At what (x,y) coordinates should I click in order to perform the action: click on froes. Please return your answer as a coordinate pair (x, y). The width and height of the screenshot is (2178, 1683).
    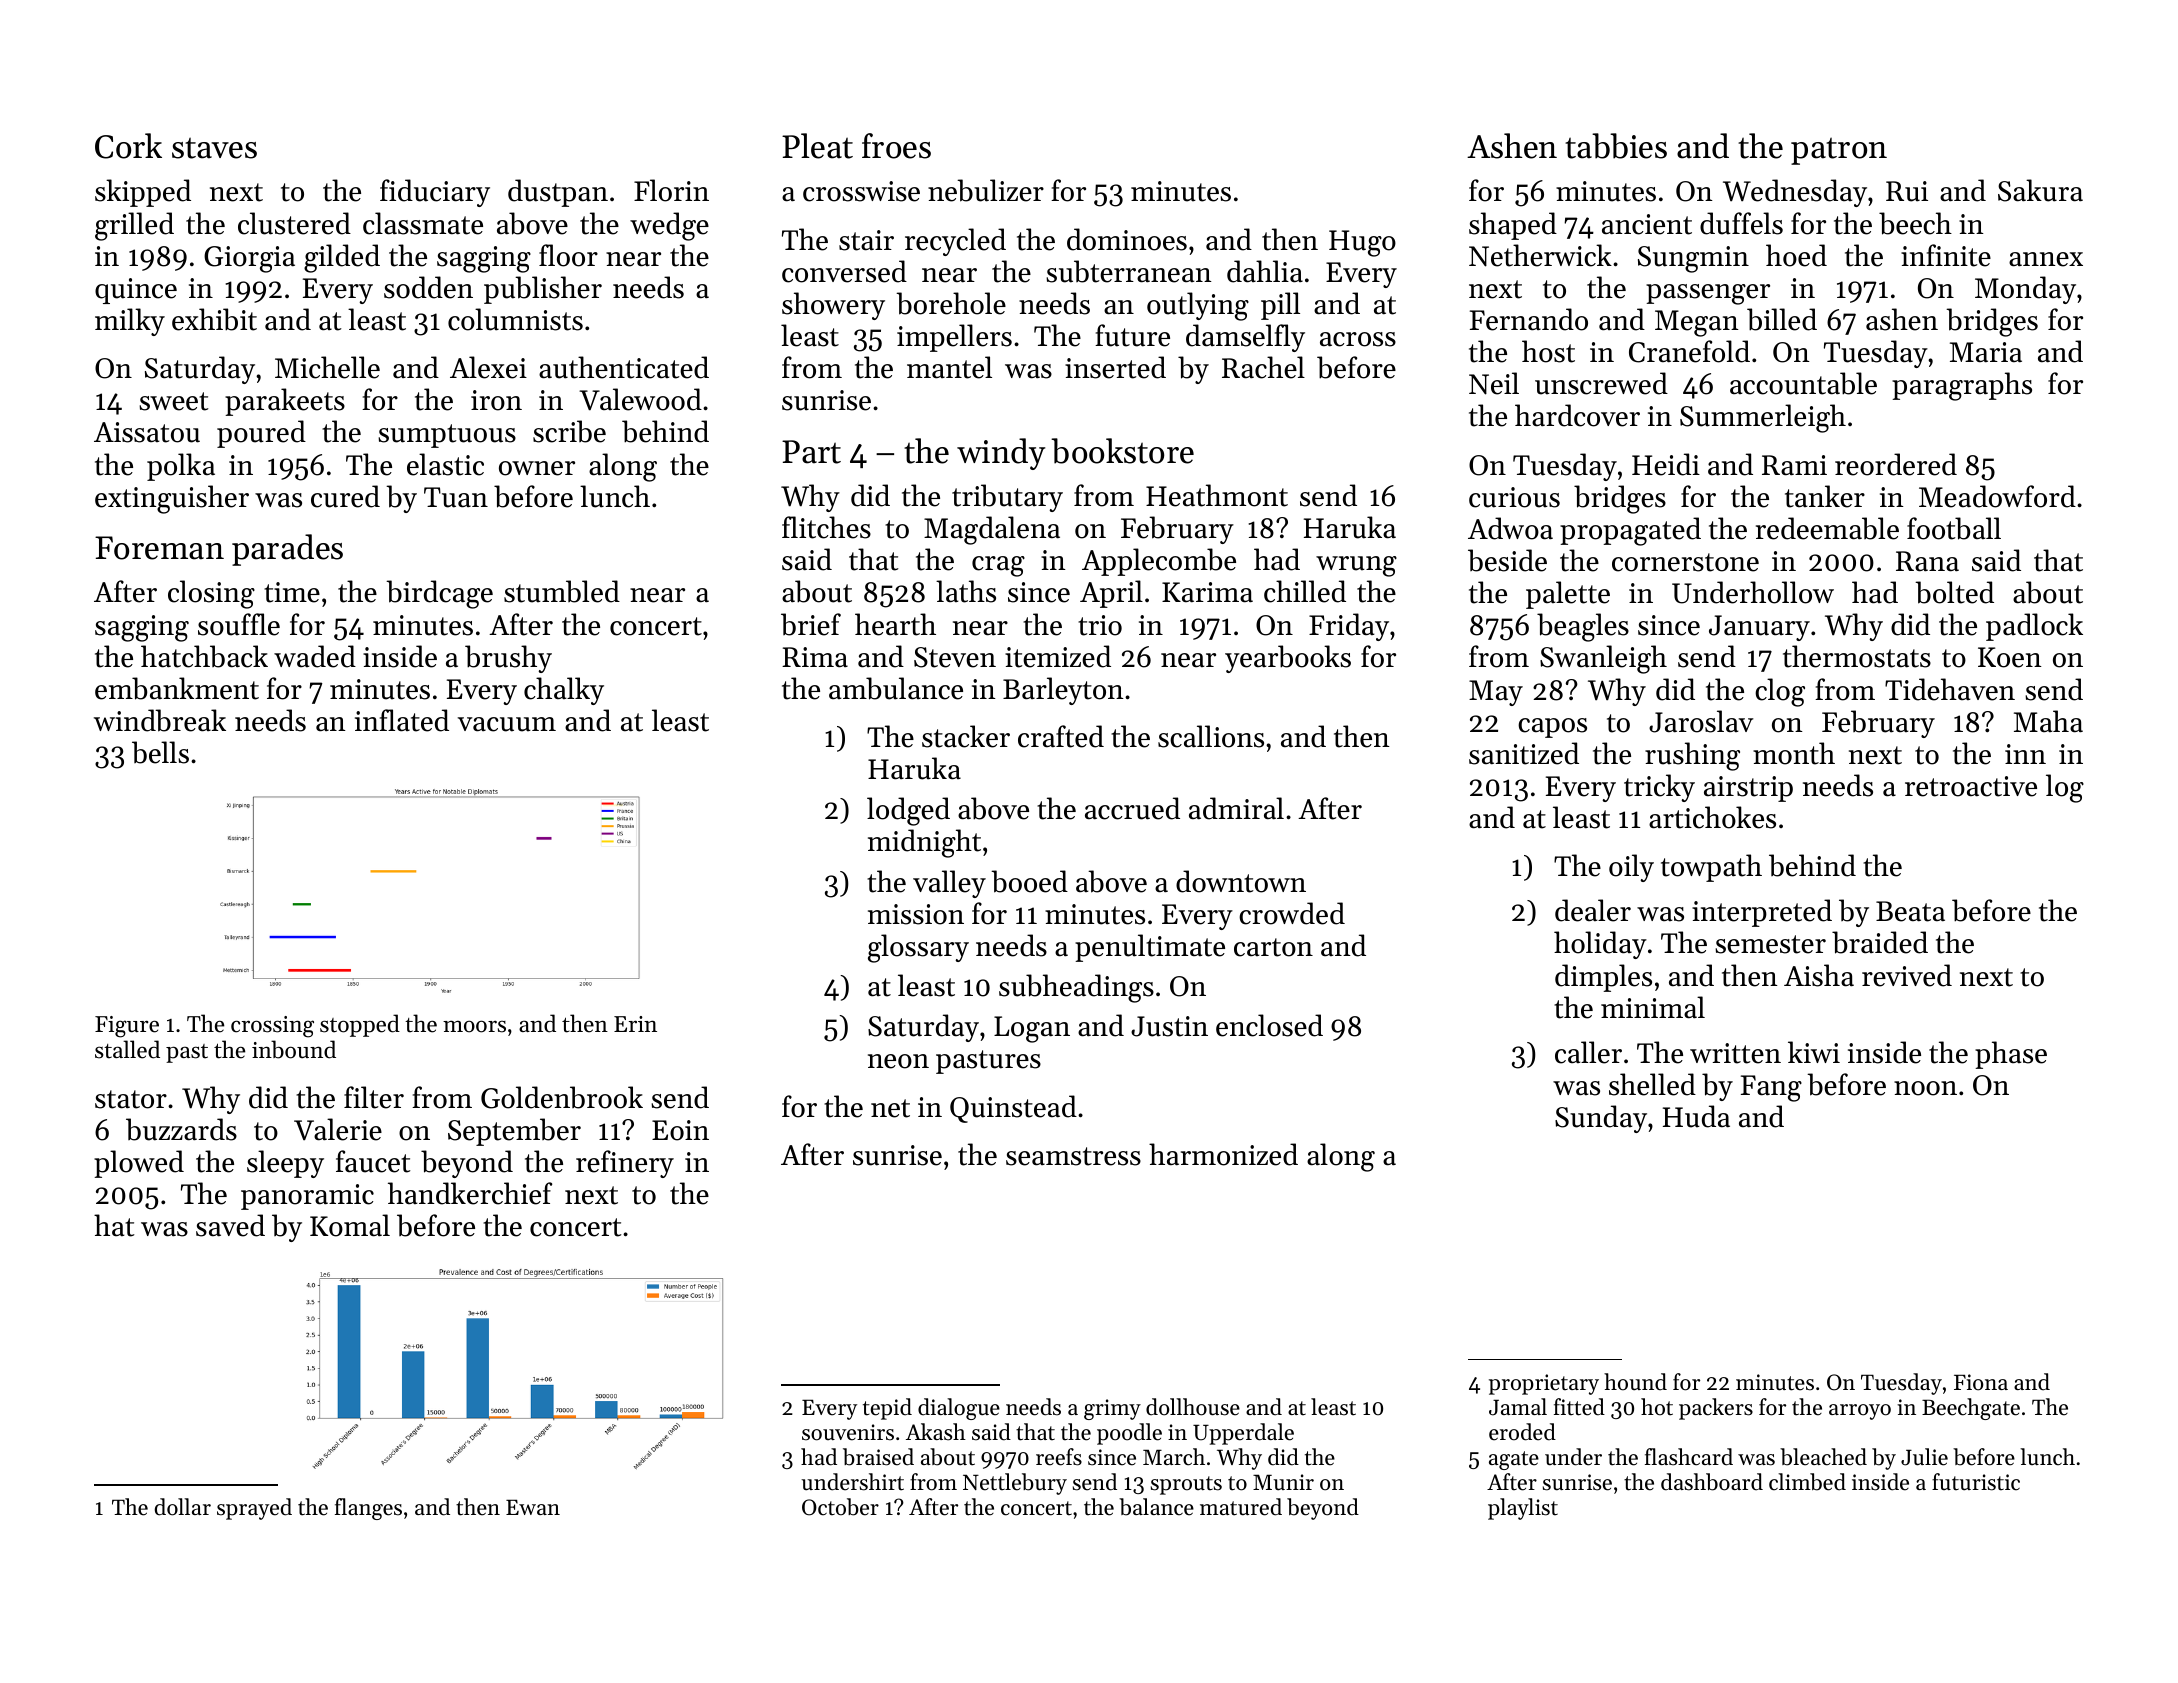
    Looking at the image, I should click on (896, 146).
